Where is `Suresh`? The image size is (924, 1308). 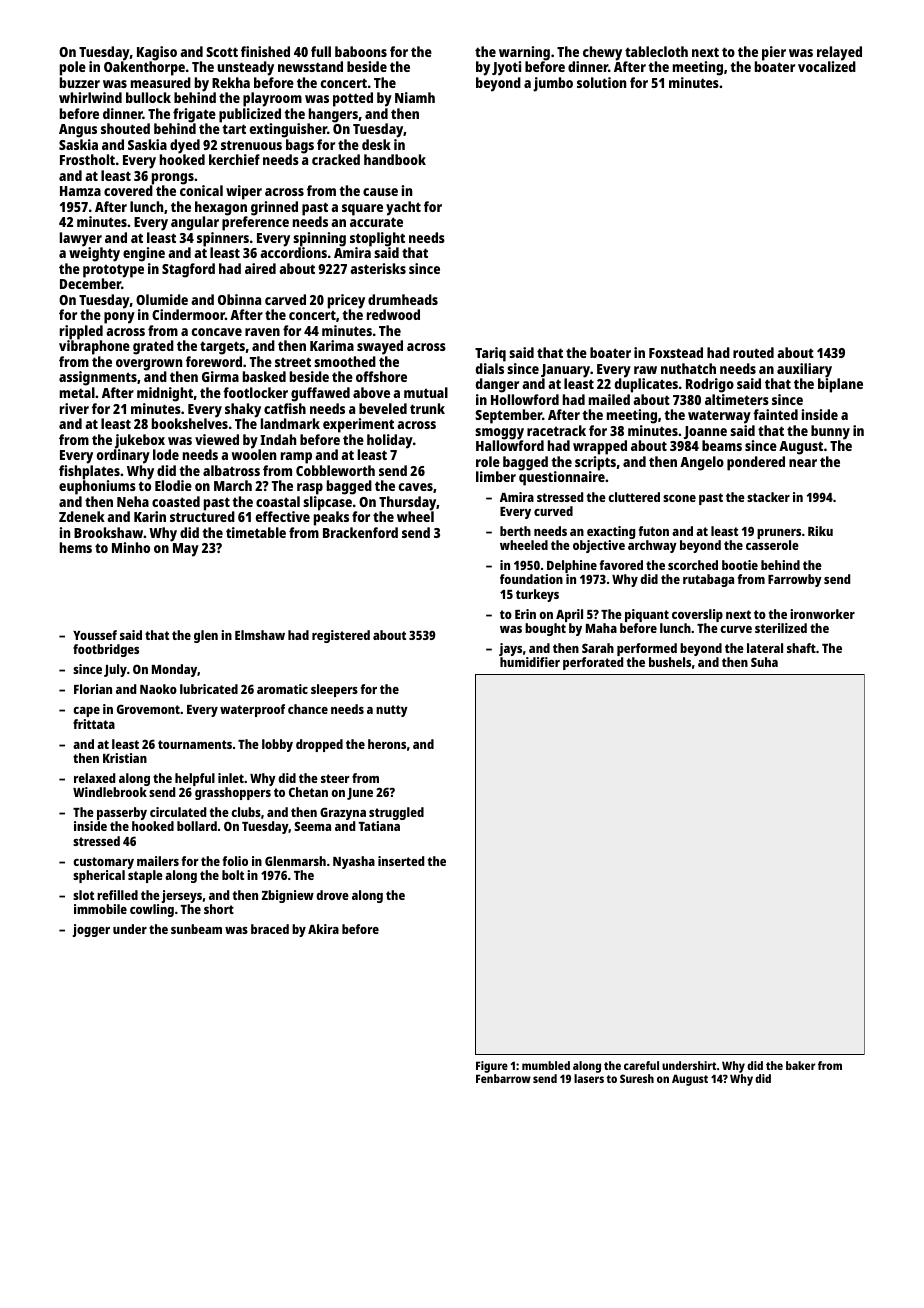
Suresh is located at coordinates (637, 1078).
